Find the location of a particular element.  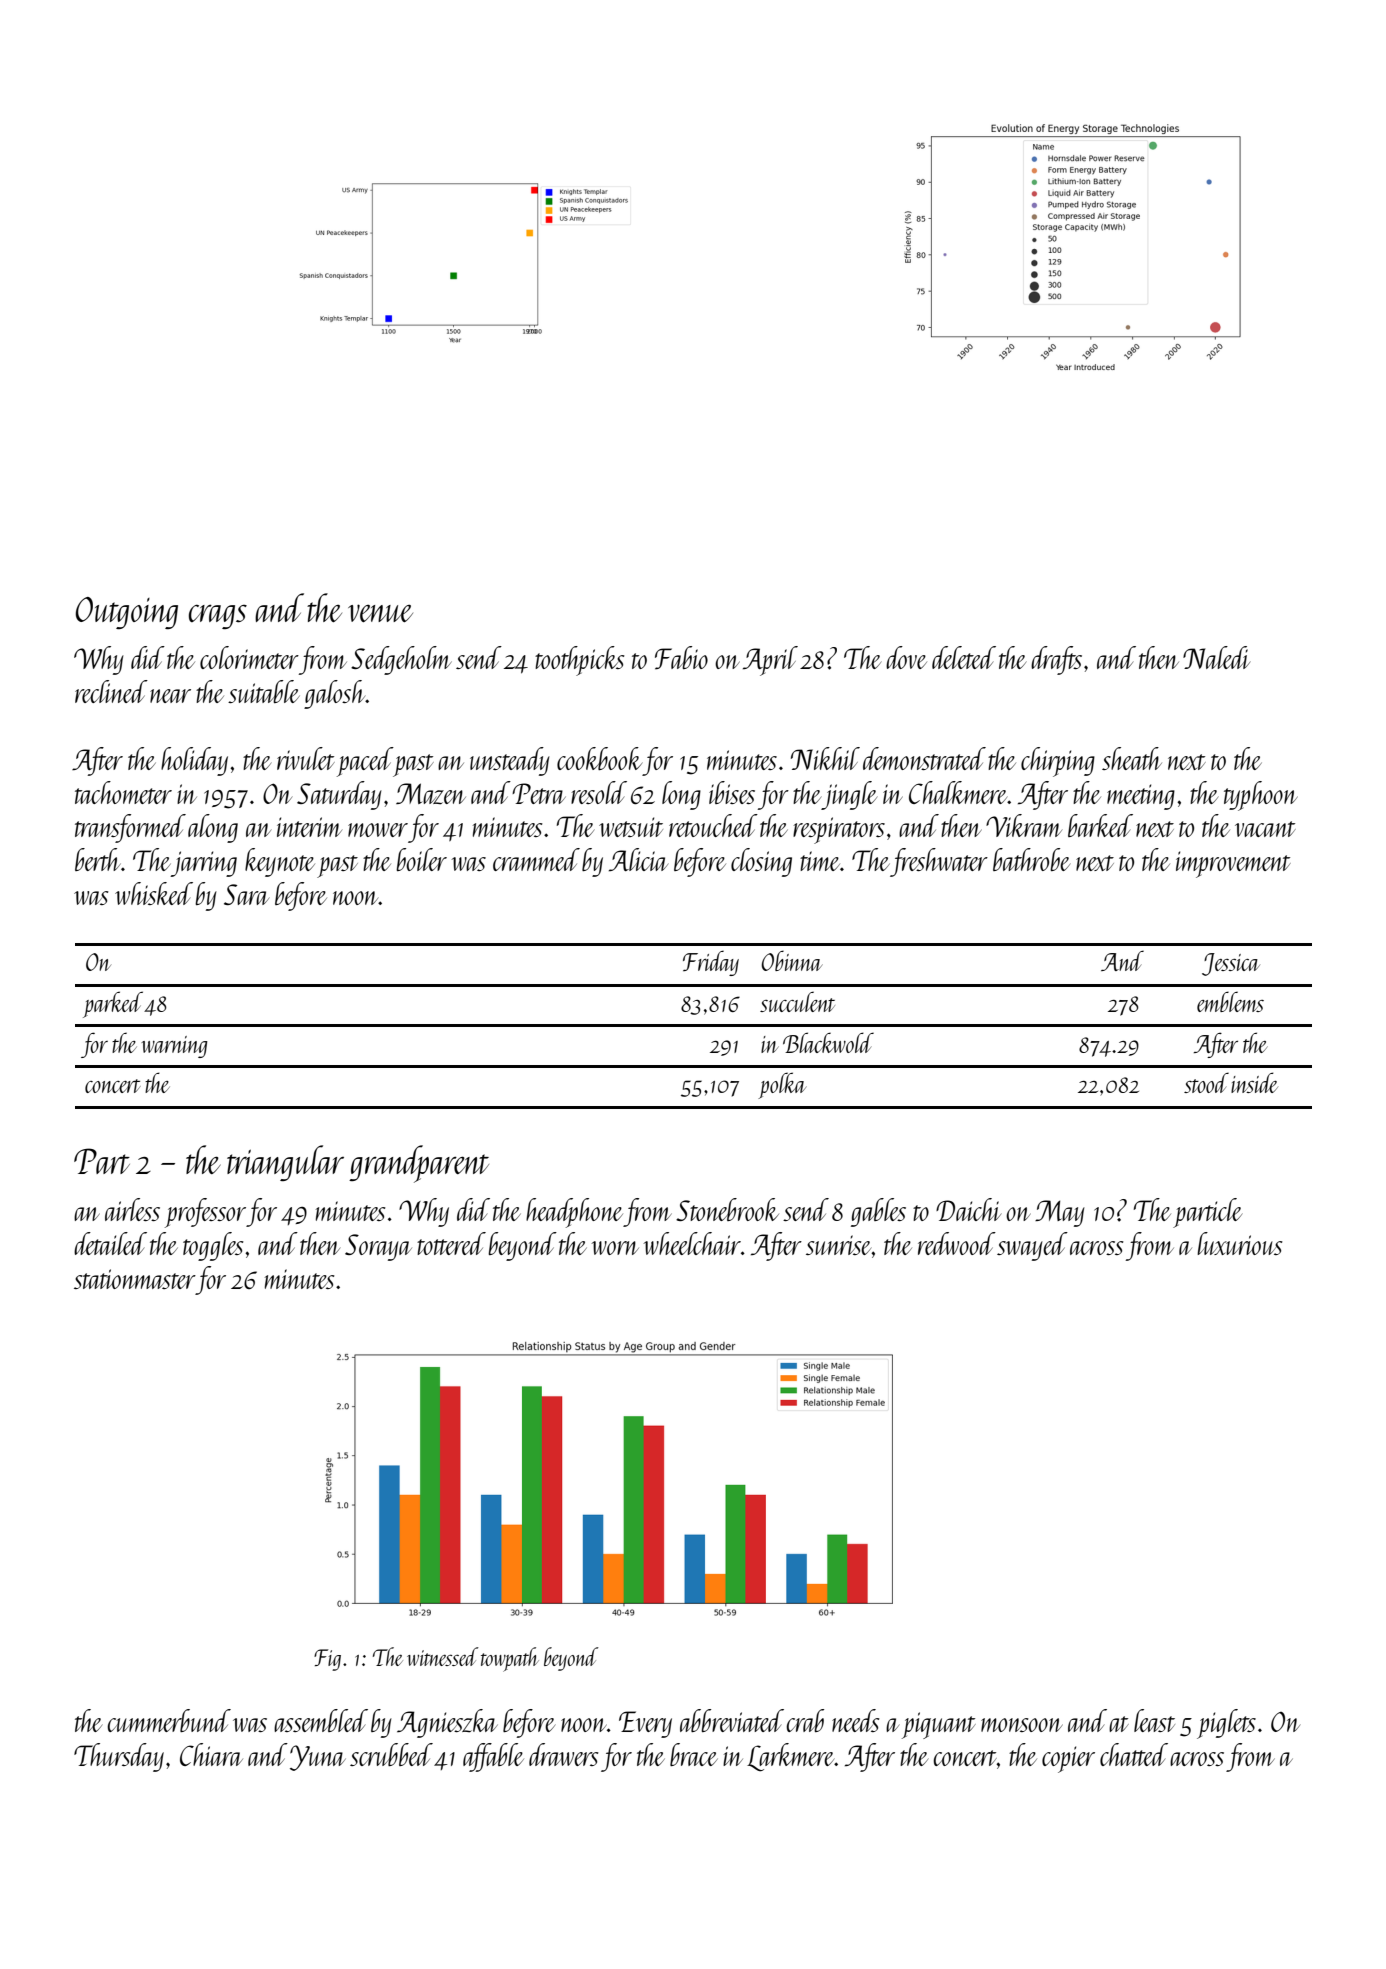

needs is located at coordinates (855, 1720).
